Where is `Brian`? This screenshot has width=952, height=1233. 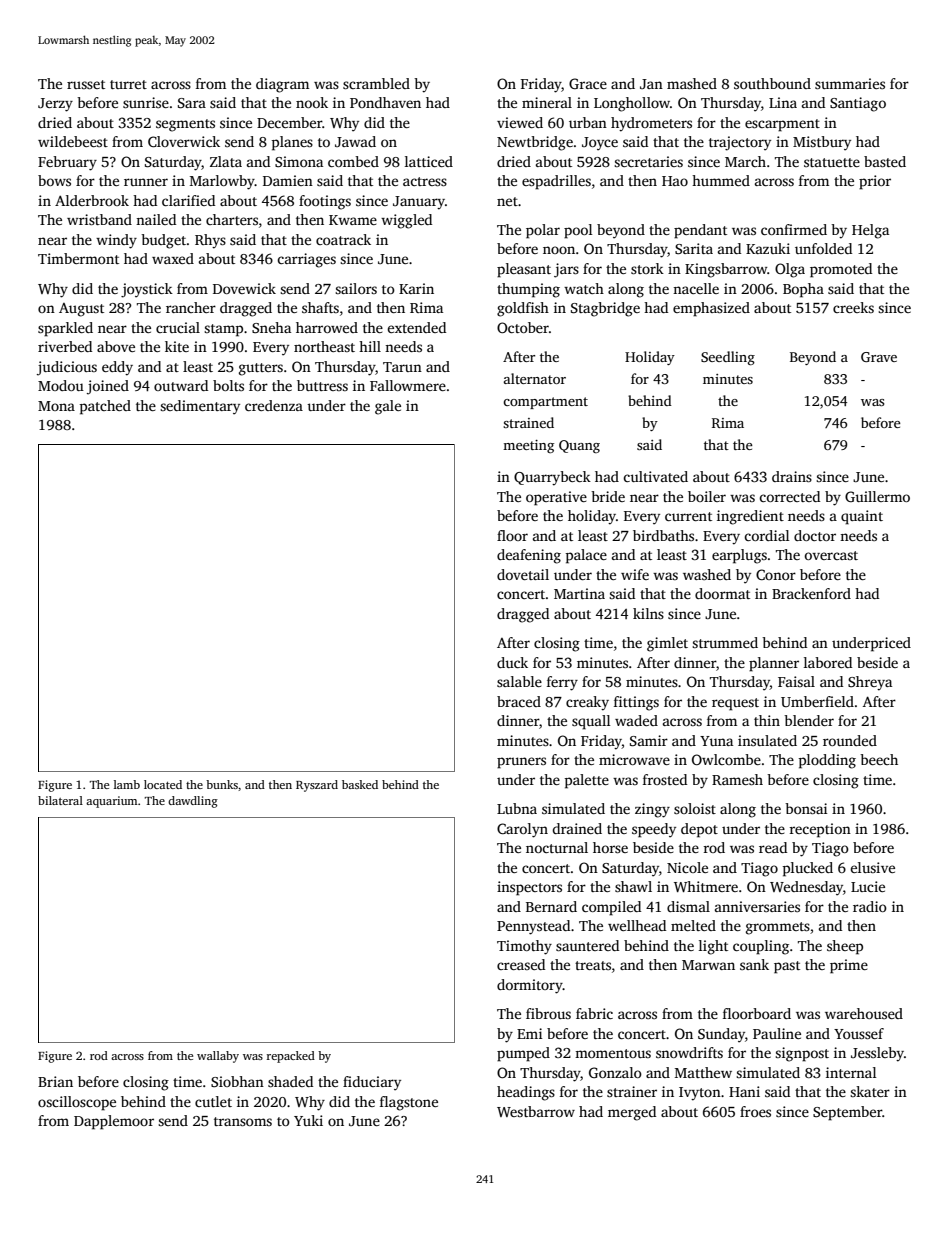
Brian is located at coordinates (55, 1081).
